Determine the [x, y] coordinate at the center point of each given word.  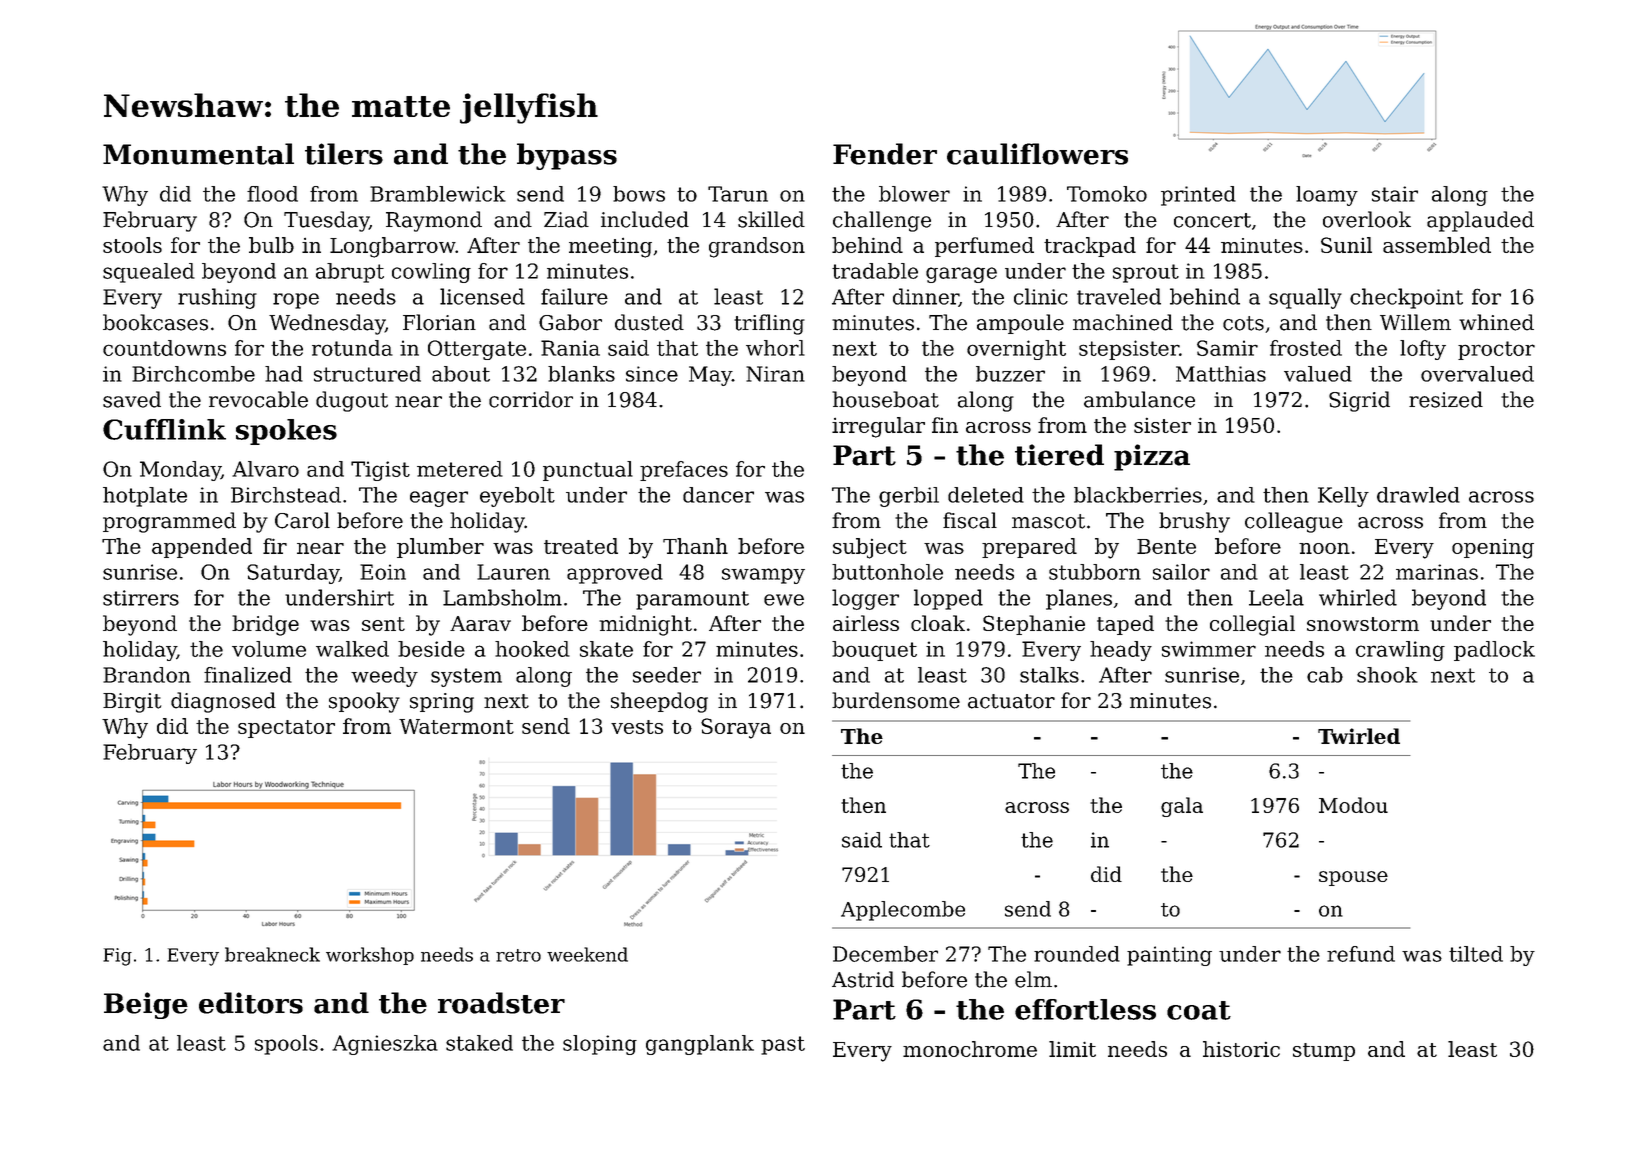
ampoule [1020, 324]
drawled [1418, 495]
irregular [878, 427]
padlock [1494, 651]
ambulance [1139, 399]
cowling [431, 273]
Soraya [736, 728]
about [461, 374]
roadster [501, 1003]
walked [352, 649]
